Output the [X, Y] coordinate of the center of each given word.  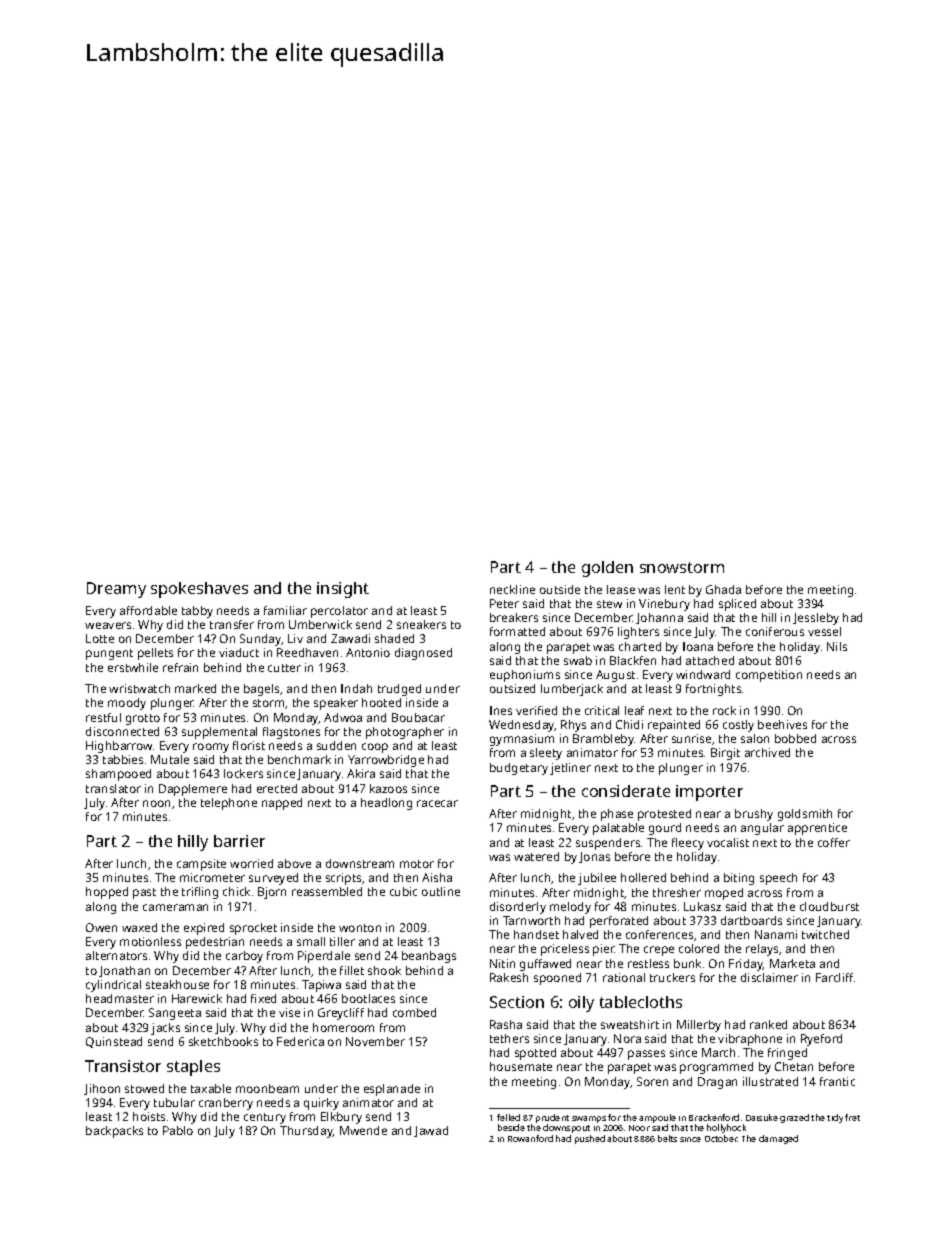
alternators [116, 955]
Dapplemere [193, 790]
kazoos [388, 788]
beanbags [429, 957]
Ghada [723, 589]
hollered [643, 877]
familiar [285, 610]
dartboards [751, 920]
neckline [512, 589]
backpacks [114, 1132]
